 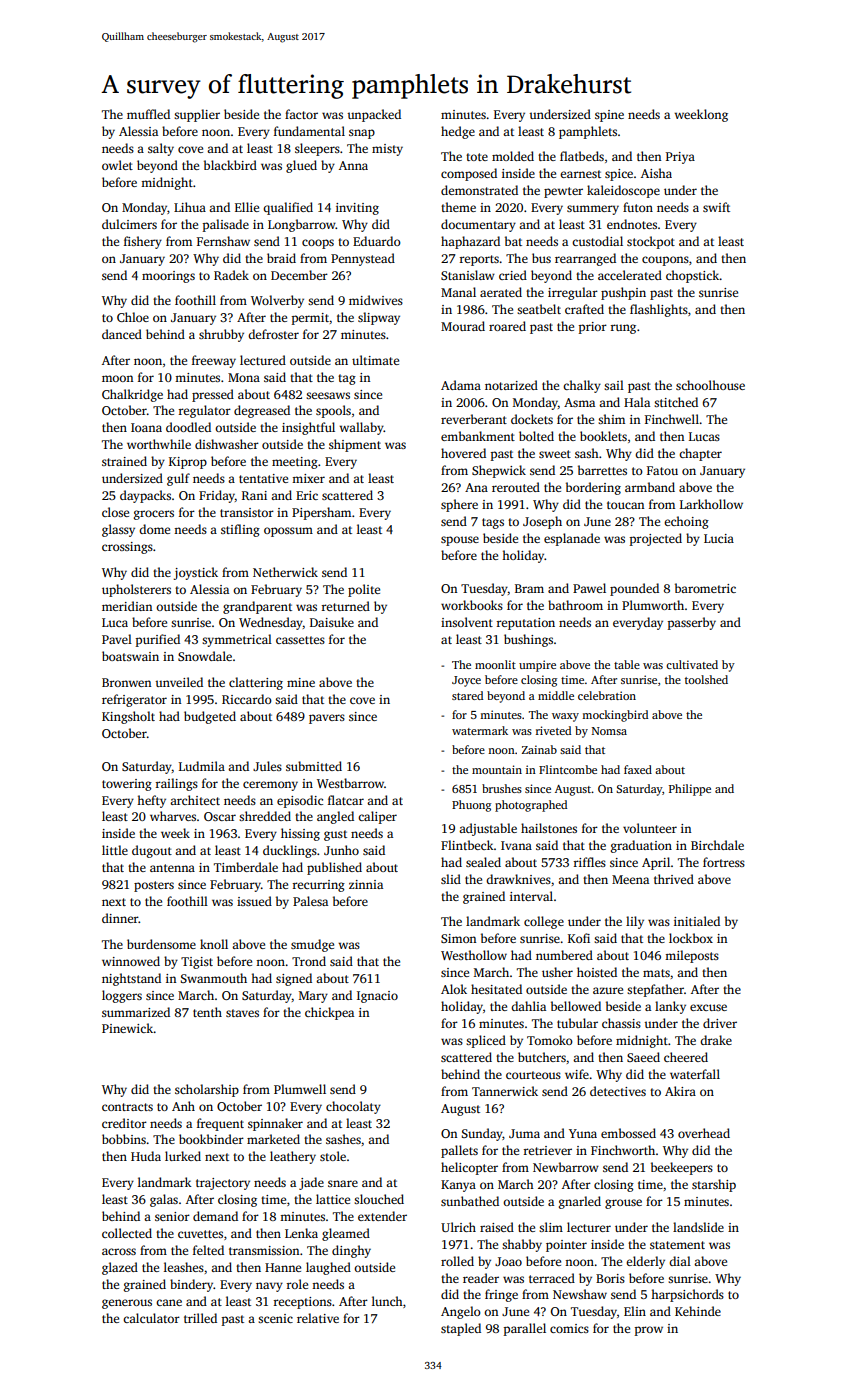 I want to click on Alok, so click(x=454, y=989).
